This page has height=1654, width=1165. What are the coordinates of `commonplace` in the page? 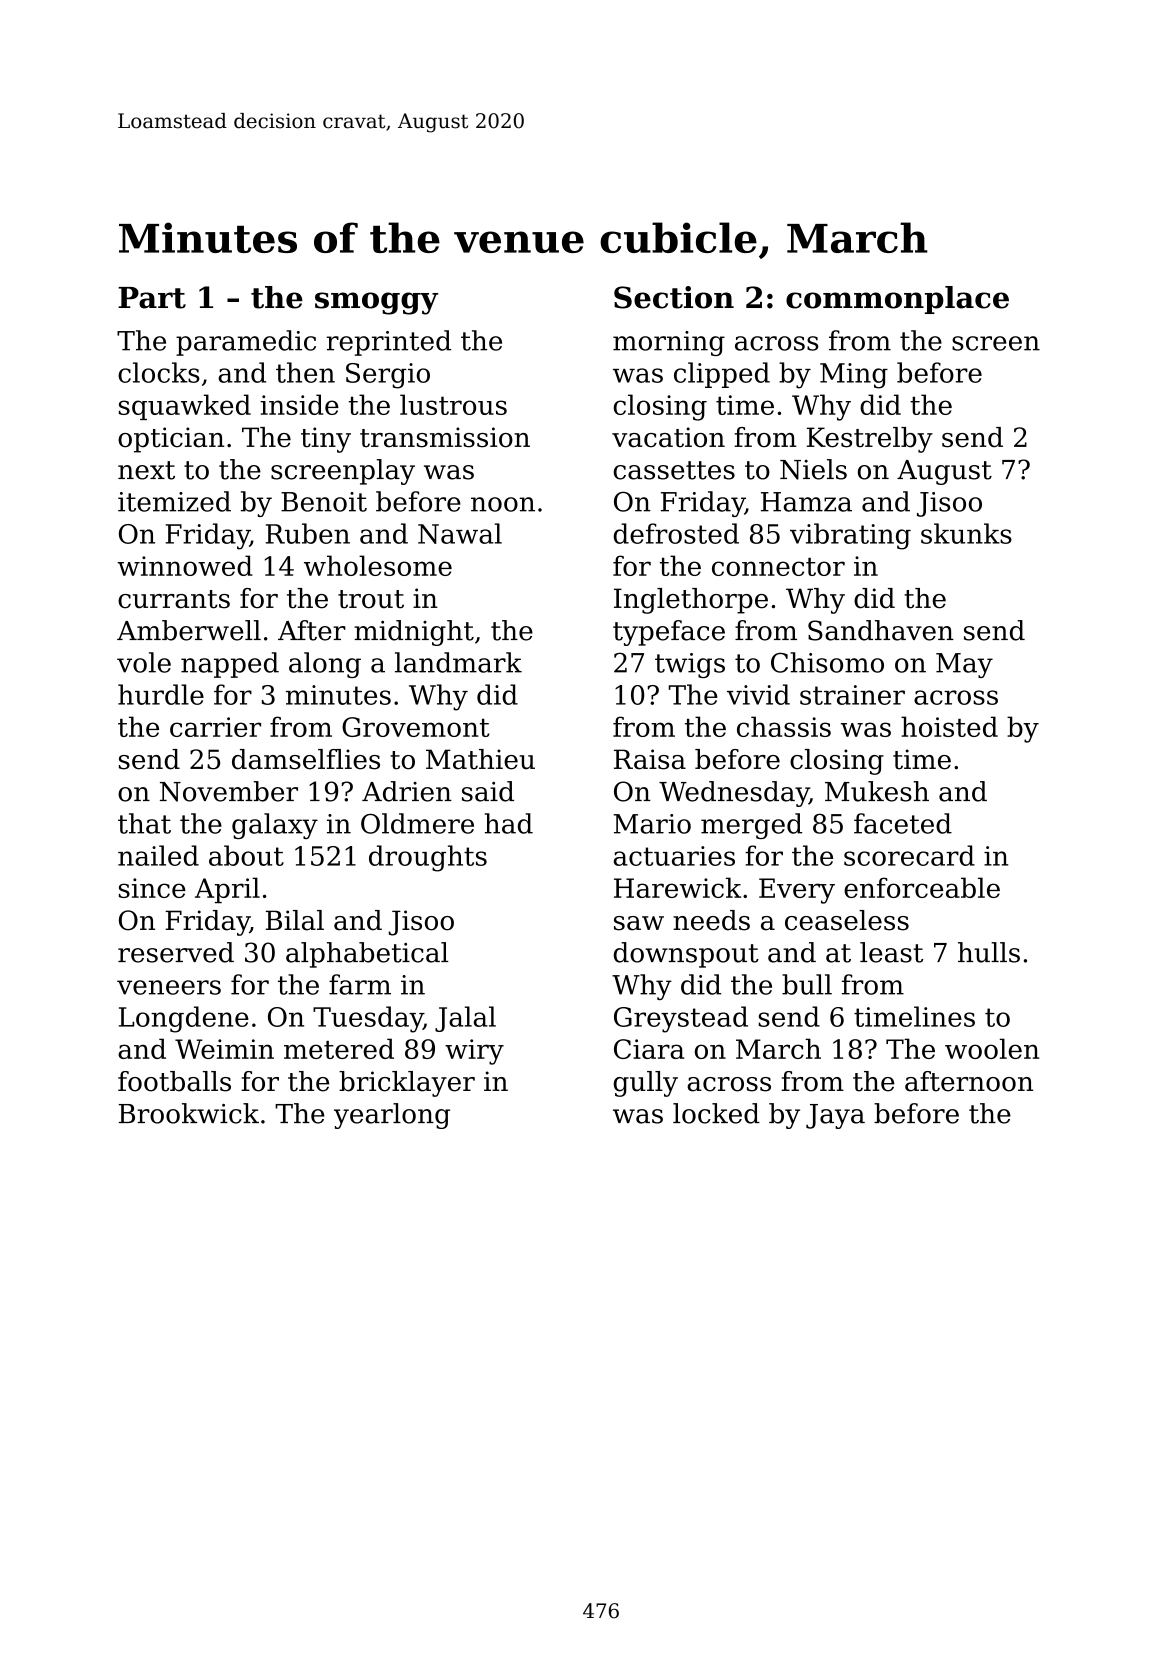 It's located at (897, 300).
